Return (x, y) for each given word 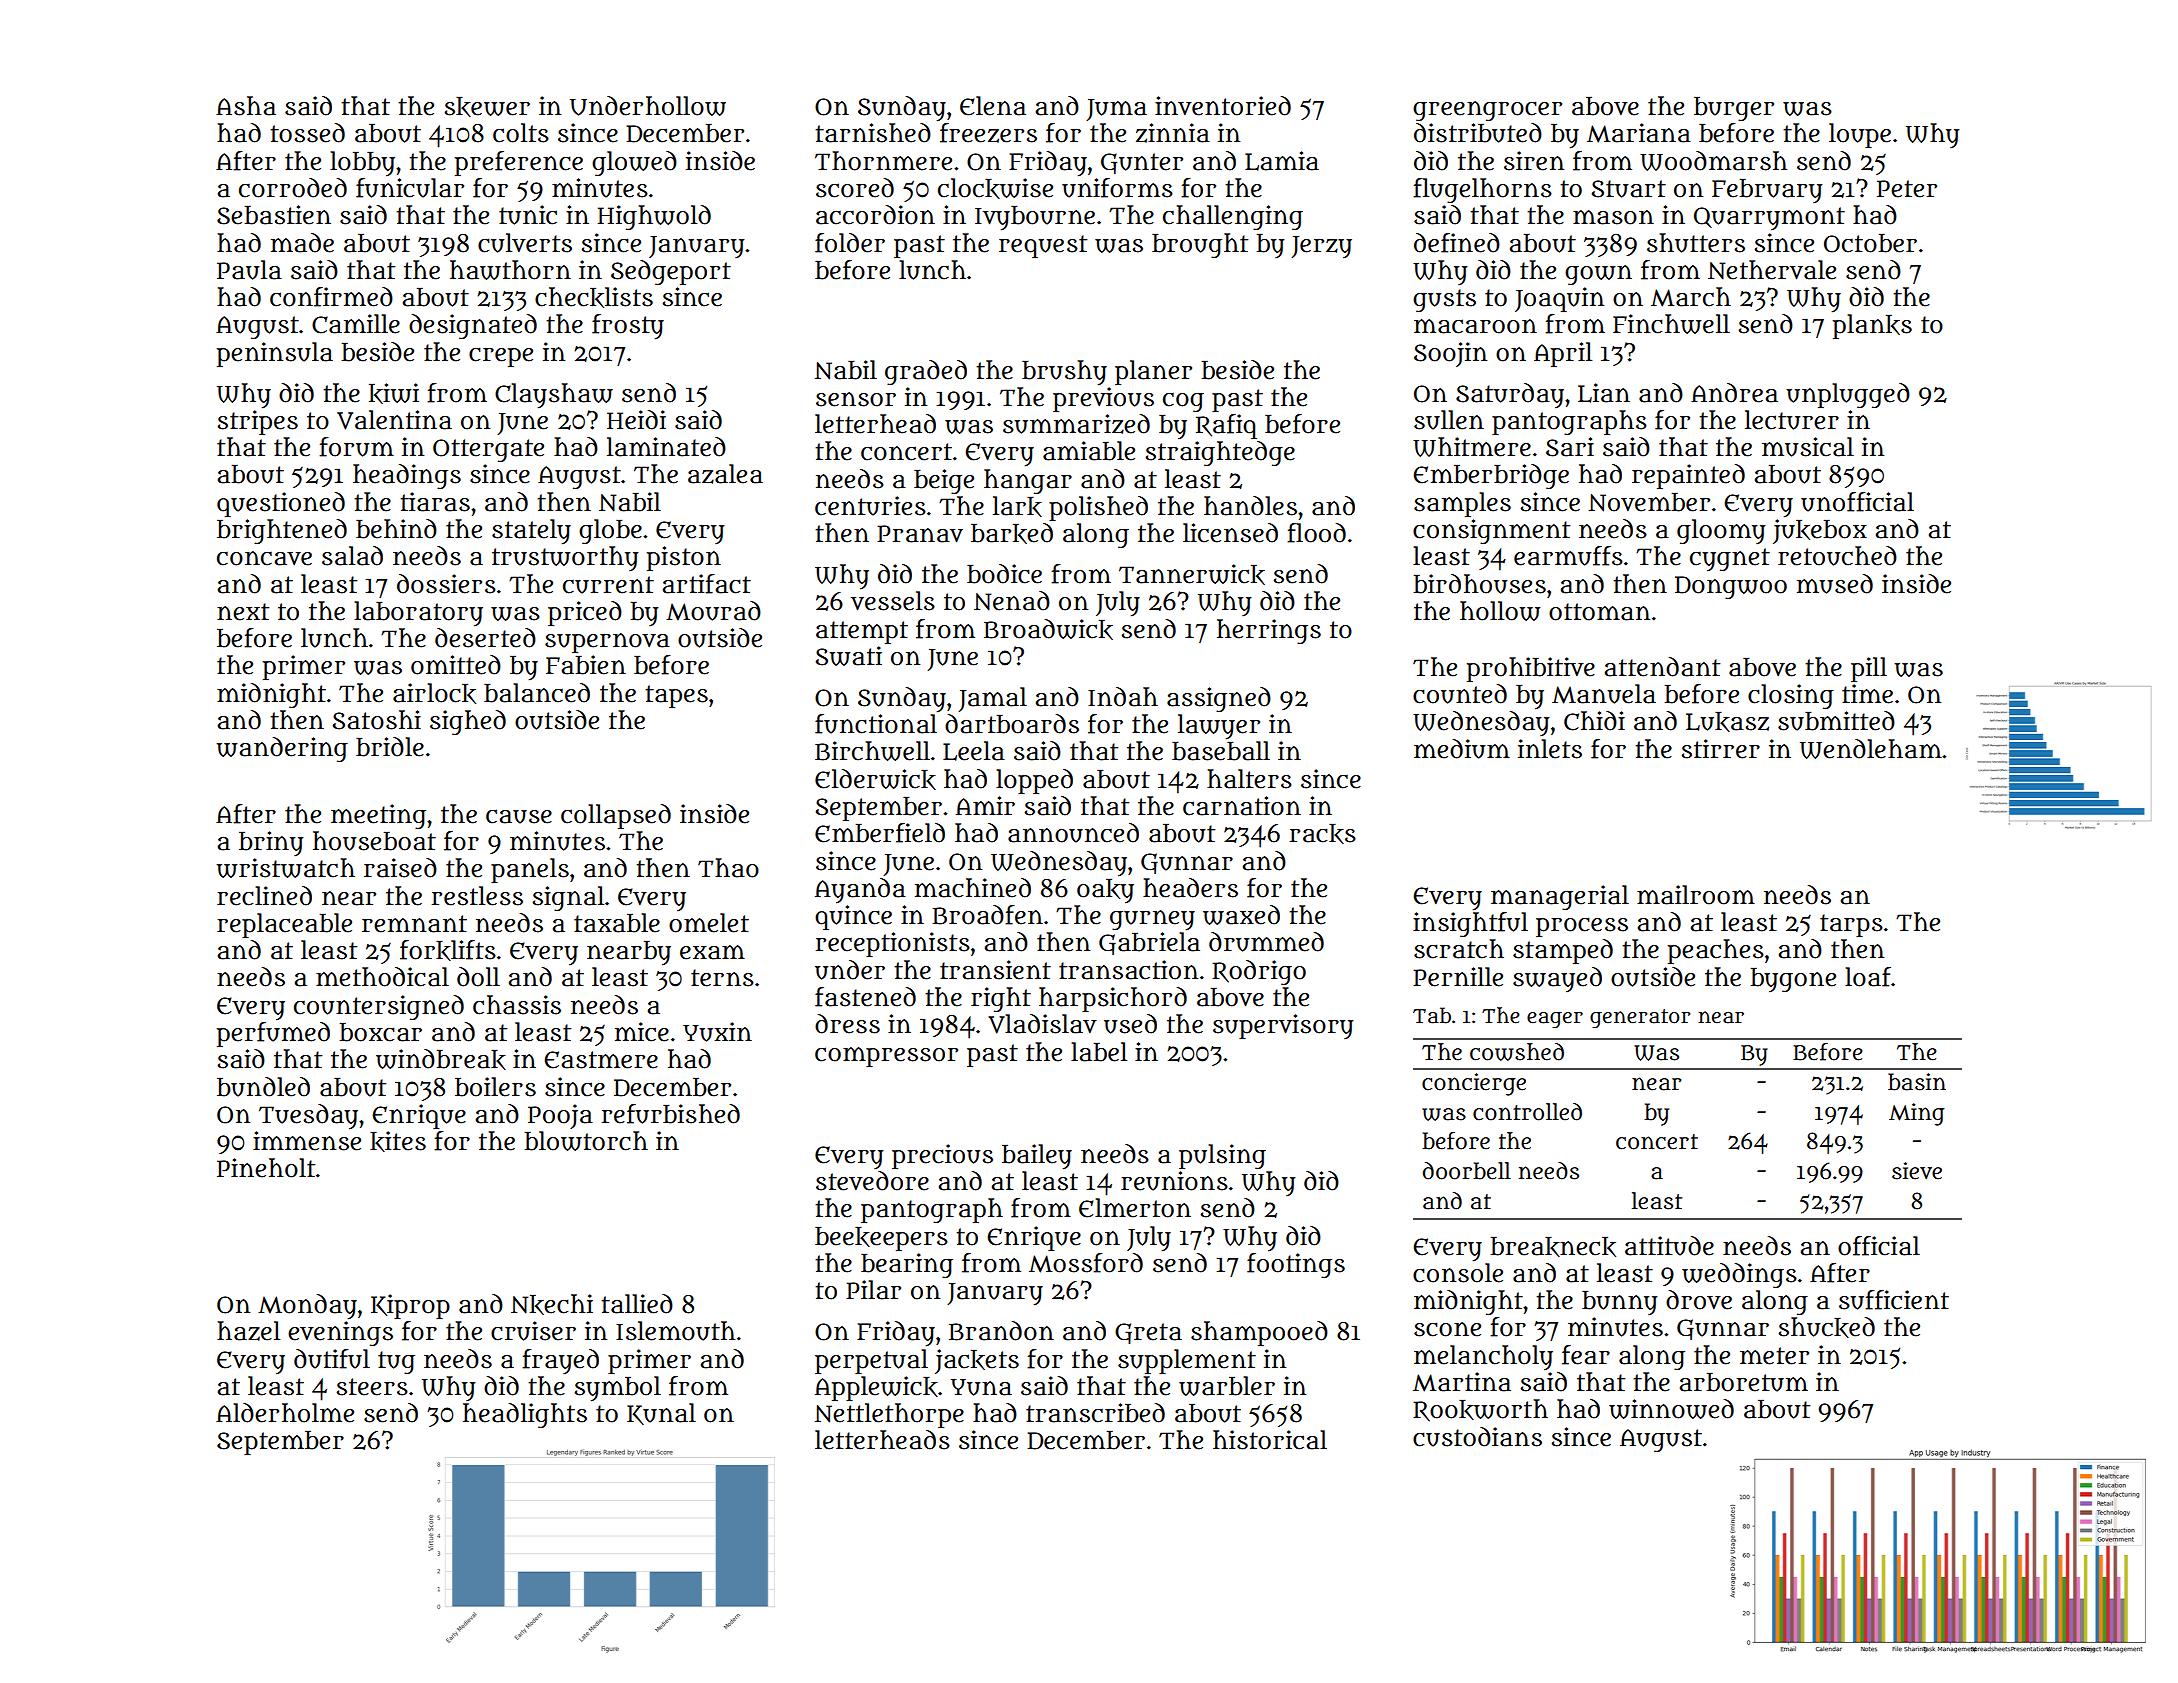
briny (271, 843)
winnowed (1671, 1409)
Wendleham (1871, 749)
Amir (985, 805)
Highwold (654, 217)
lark (1017, 506)
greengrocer (1487, 111)
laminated (666, 447)
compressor (886, 1057)
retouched (1837, 556)
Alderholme (285, 1413)
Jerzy (1321, 247)
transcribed (1095, 1413)
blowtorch (586, 1141)
